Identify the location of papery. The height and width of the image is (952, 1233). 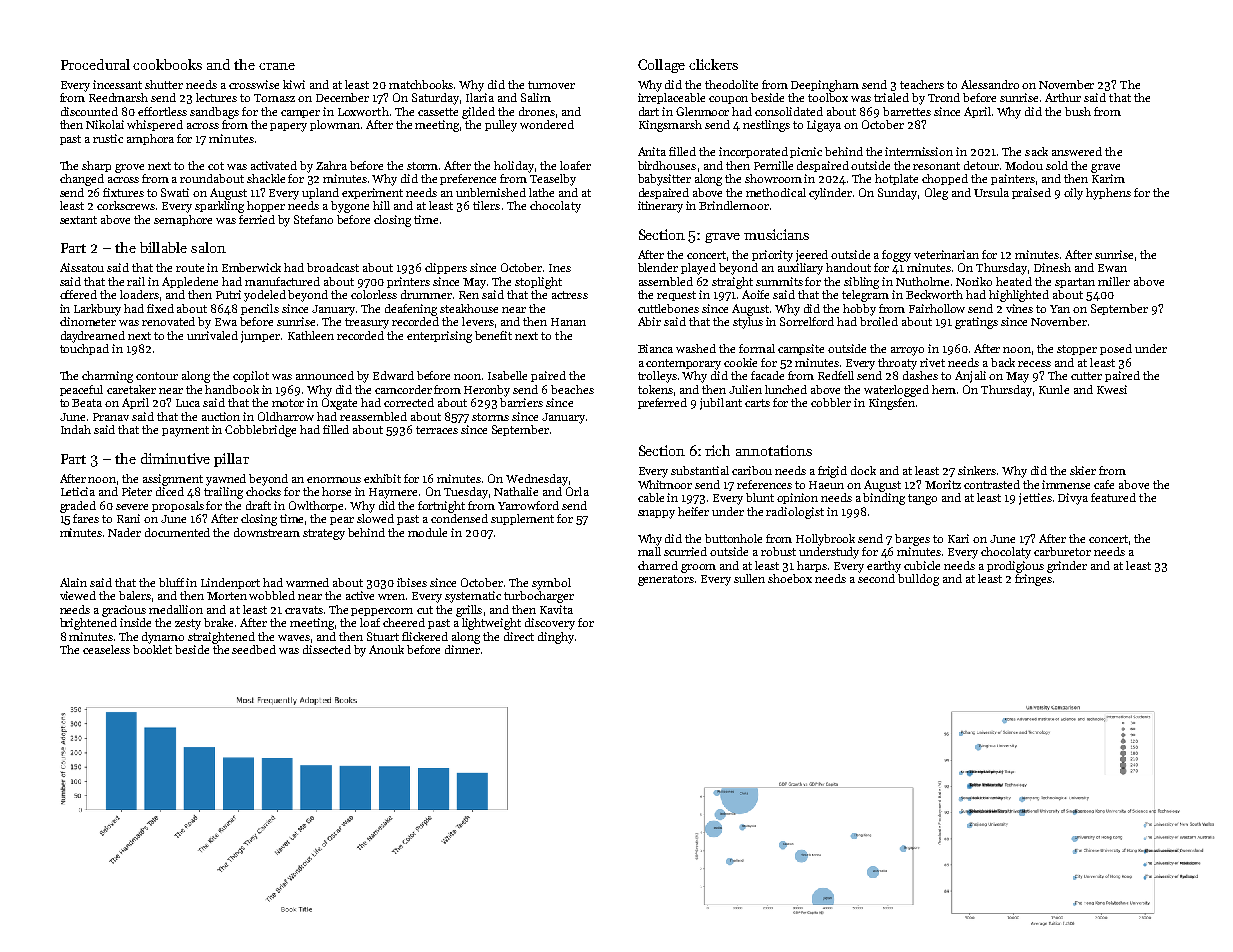
(288, 127).
